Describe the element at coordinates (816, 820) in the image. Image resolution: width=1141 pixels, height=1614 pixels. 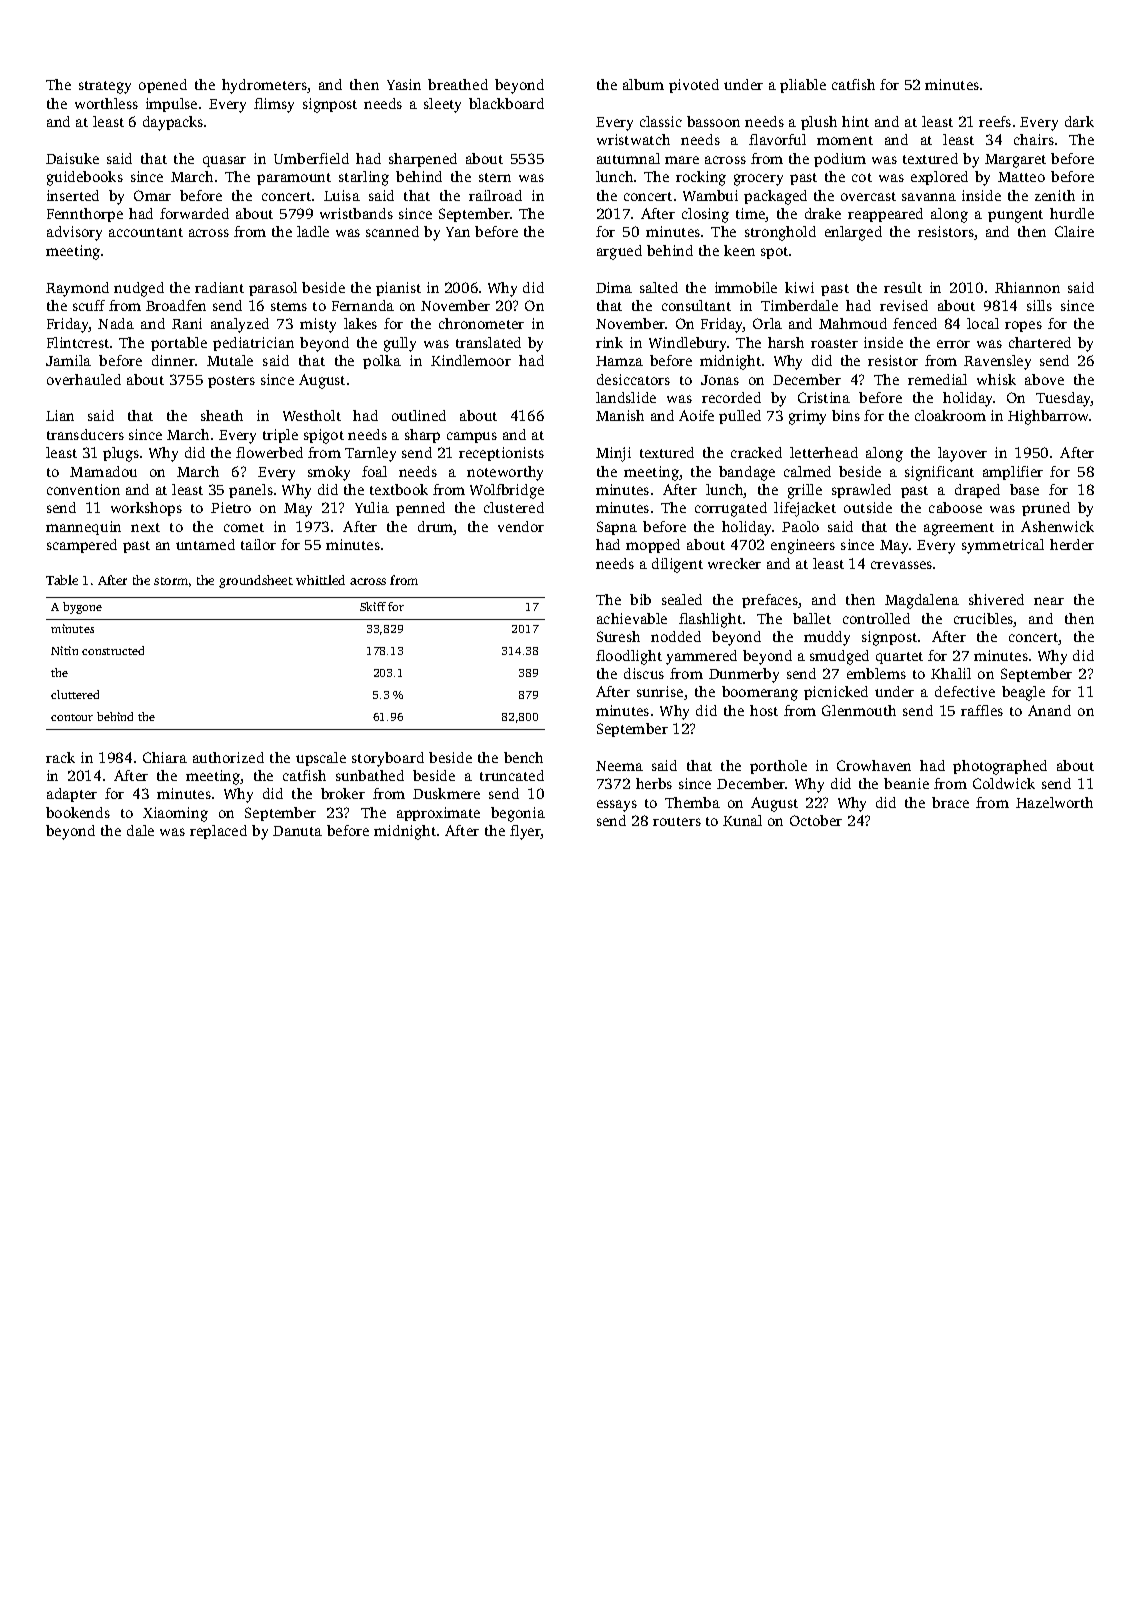
I see `October` at that location.
